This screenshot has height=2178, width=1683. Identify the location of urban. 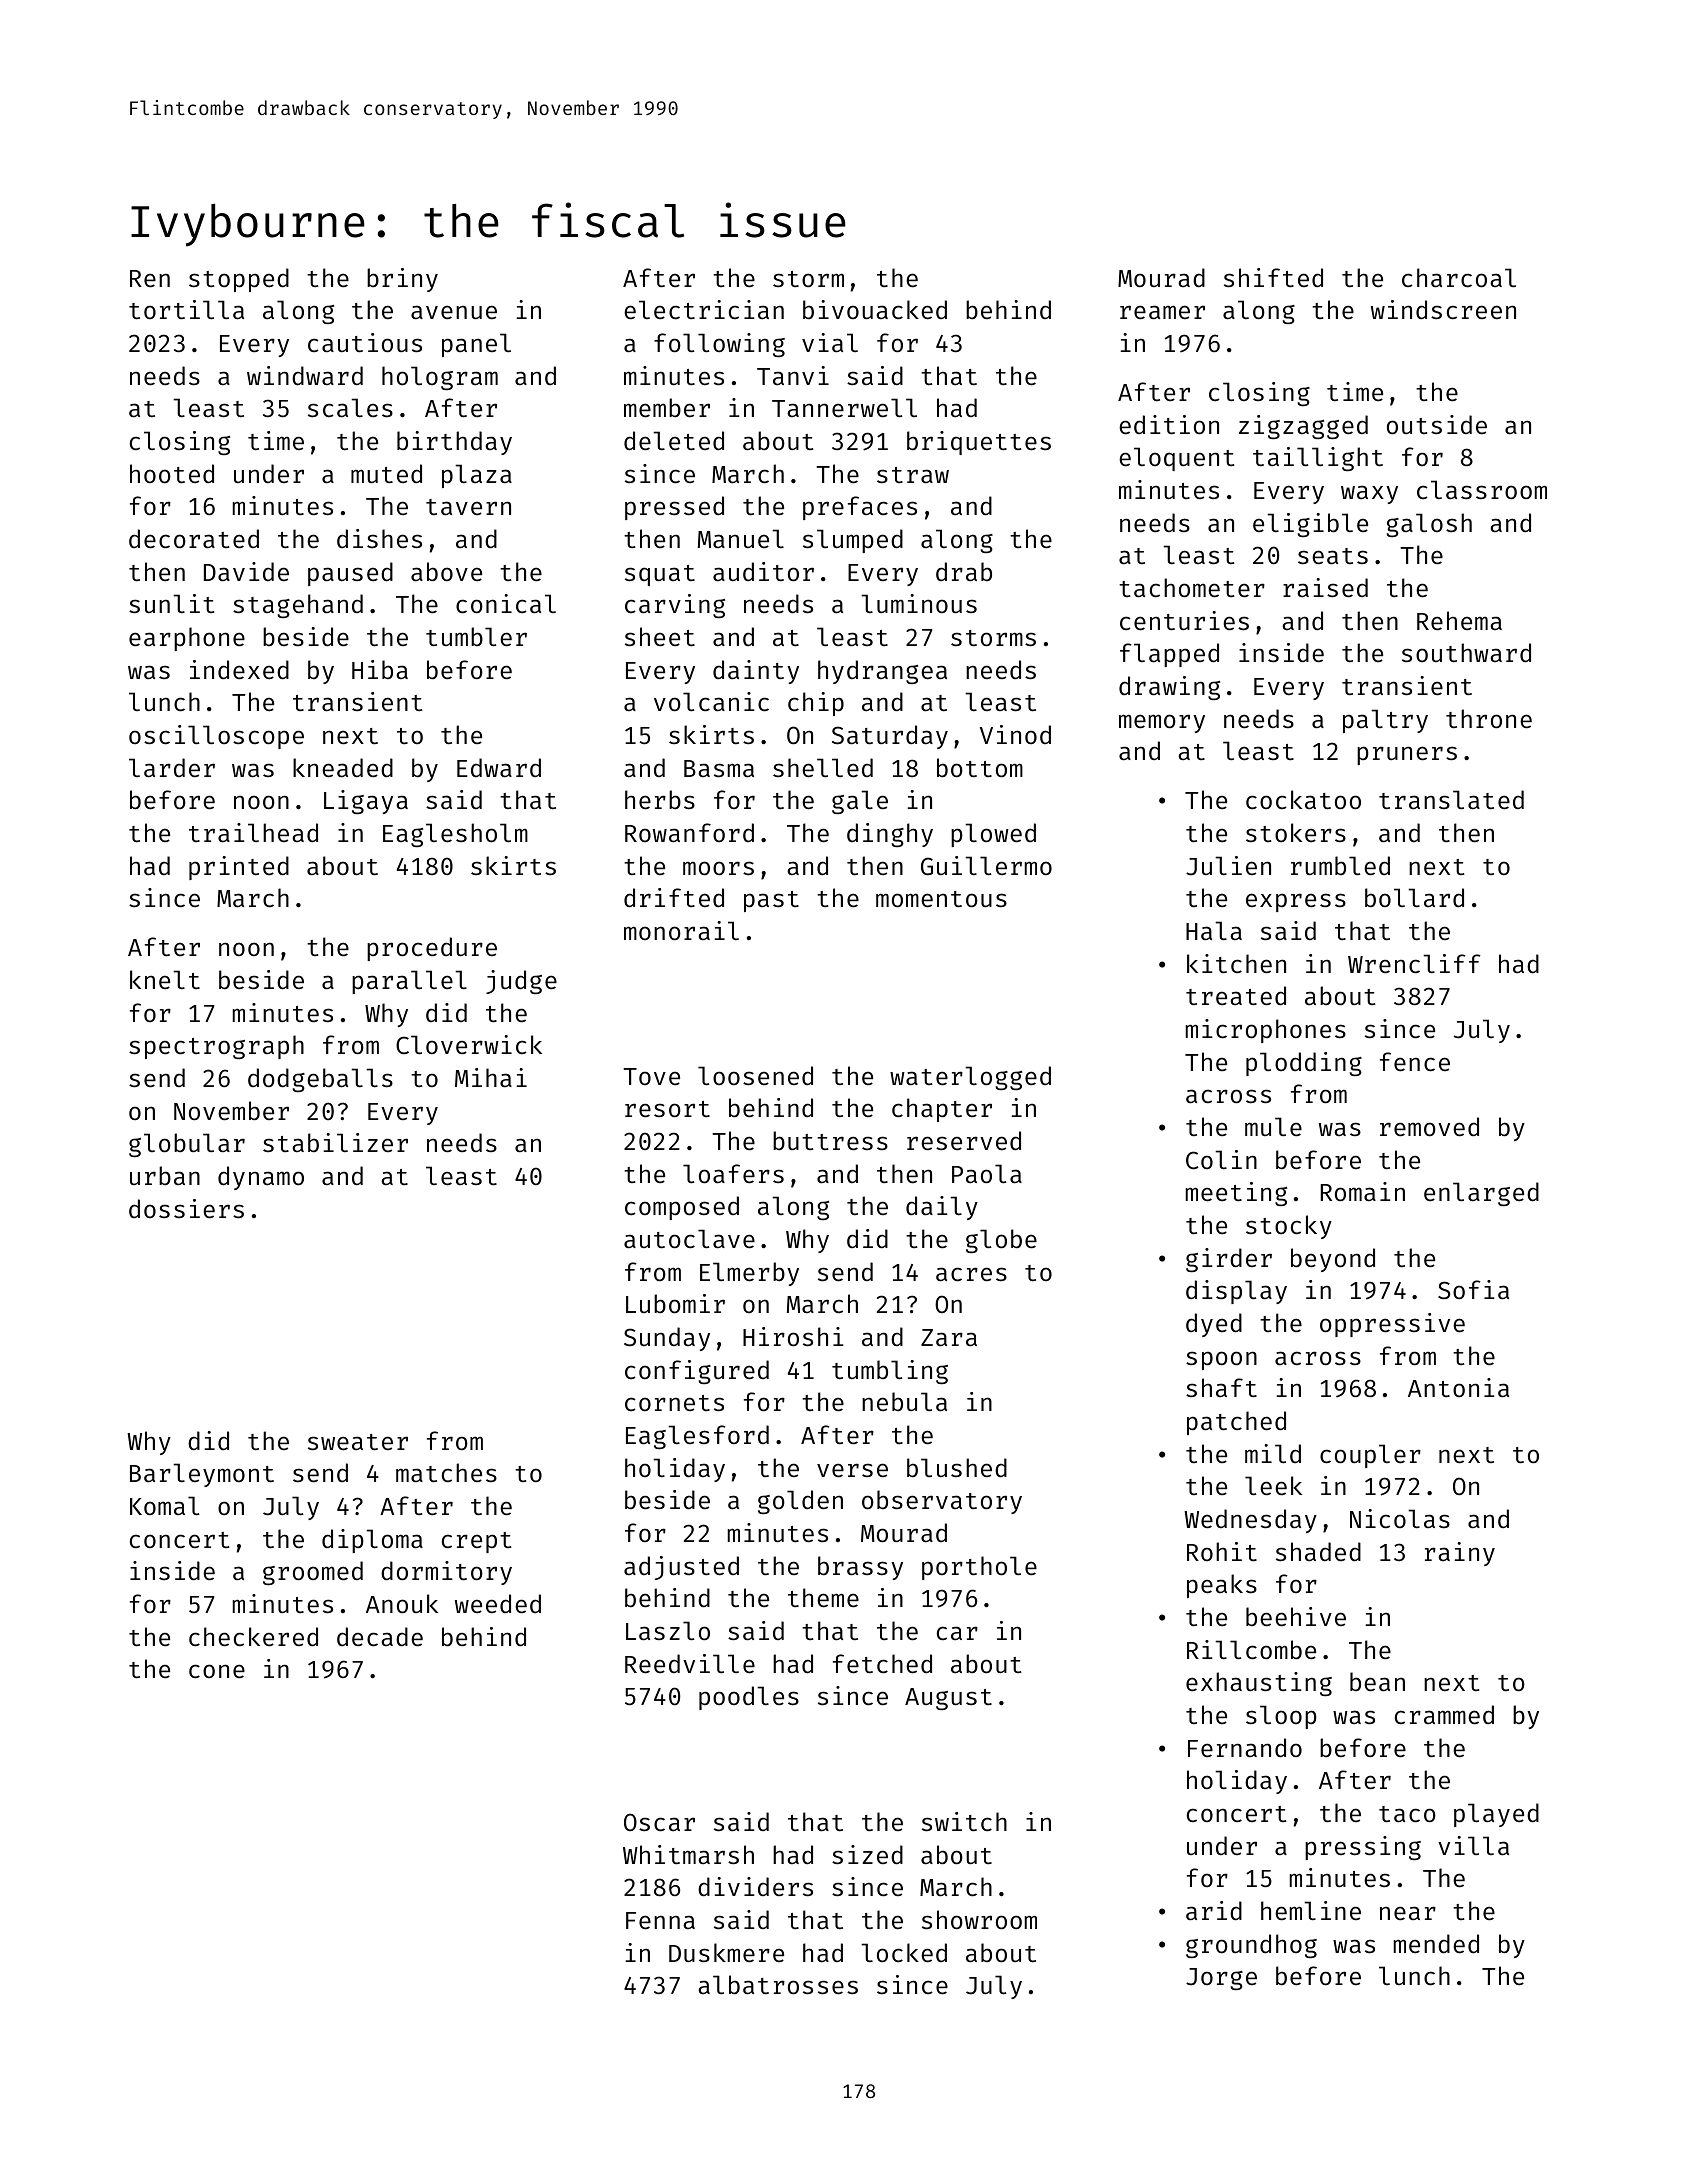
(165, 1176).
